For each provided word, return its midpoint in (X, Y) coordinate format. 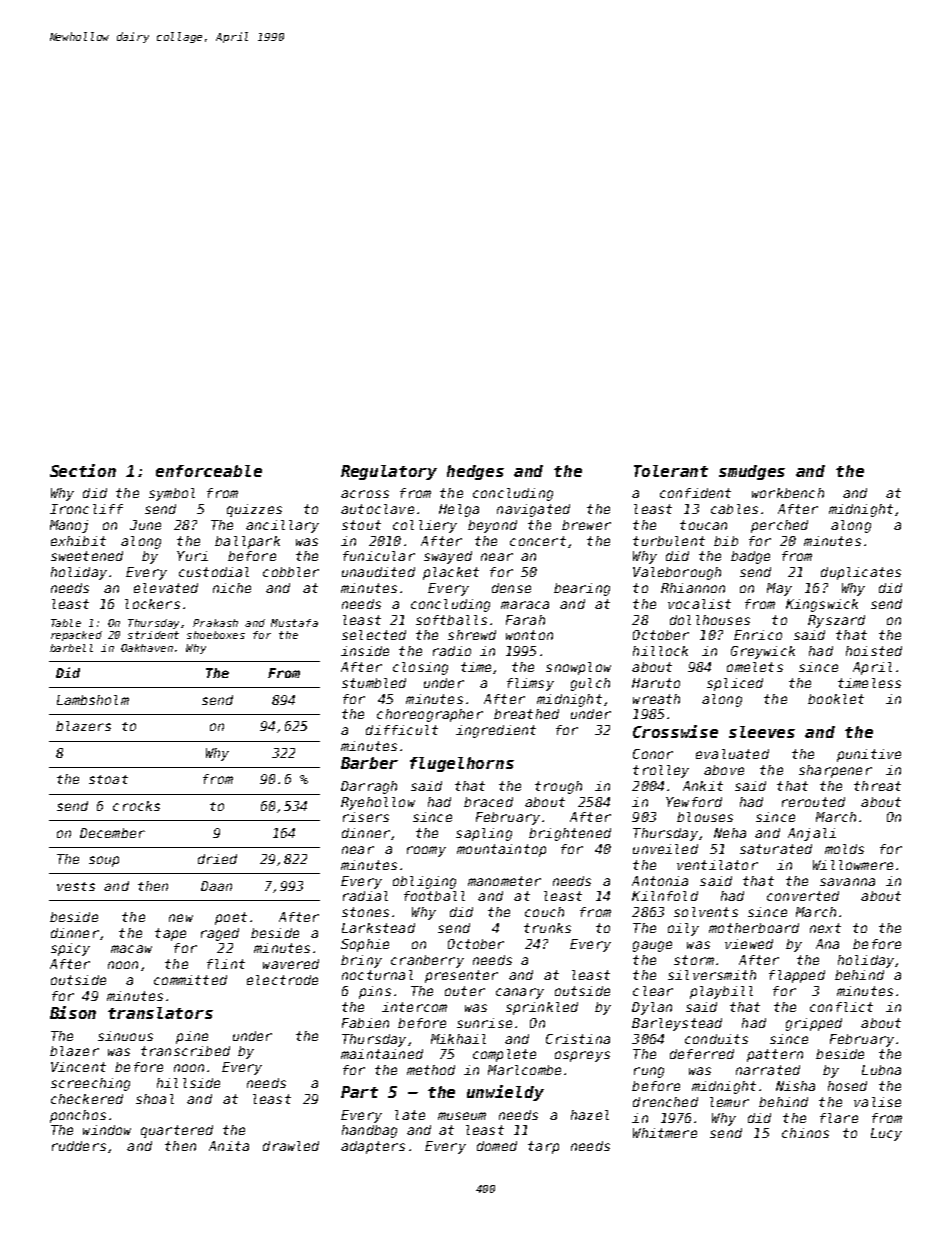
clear (653, 991)
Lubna (881, 1070)
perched (779, 526)
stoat (108, 779)
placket (451, 573)
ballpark (247, 542)
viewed (749, 944)
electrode (282, 980)
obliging (424, 882)
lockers (152, 604)
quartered (177, 1131)
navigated (533, 510)
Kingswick (822, 605)
